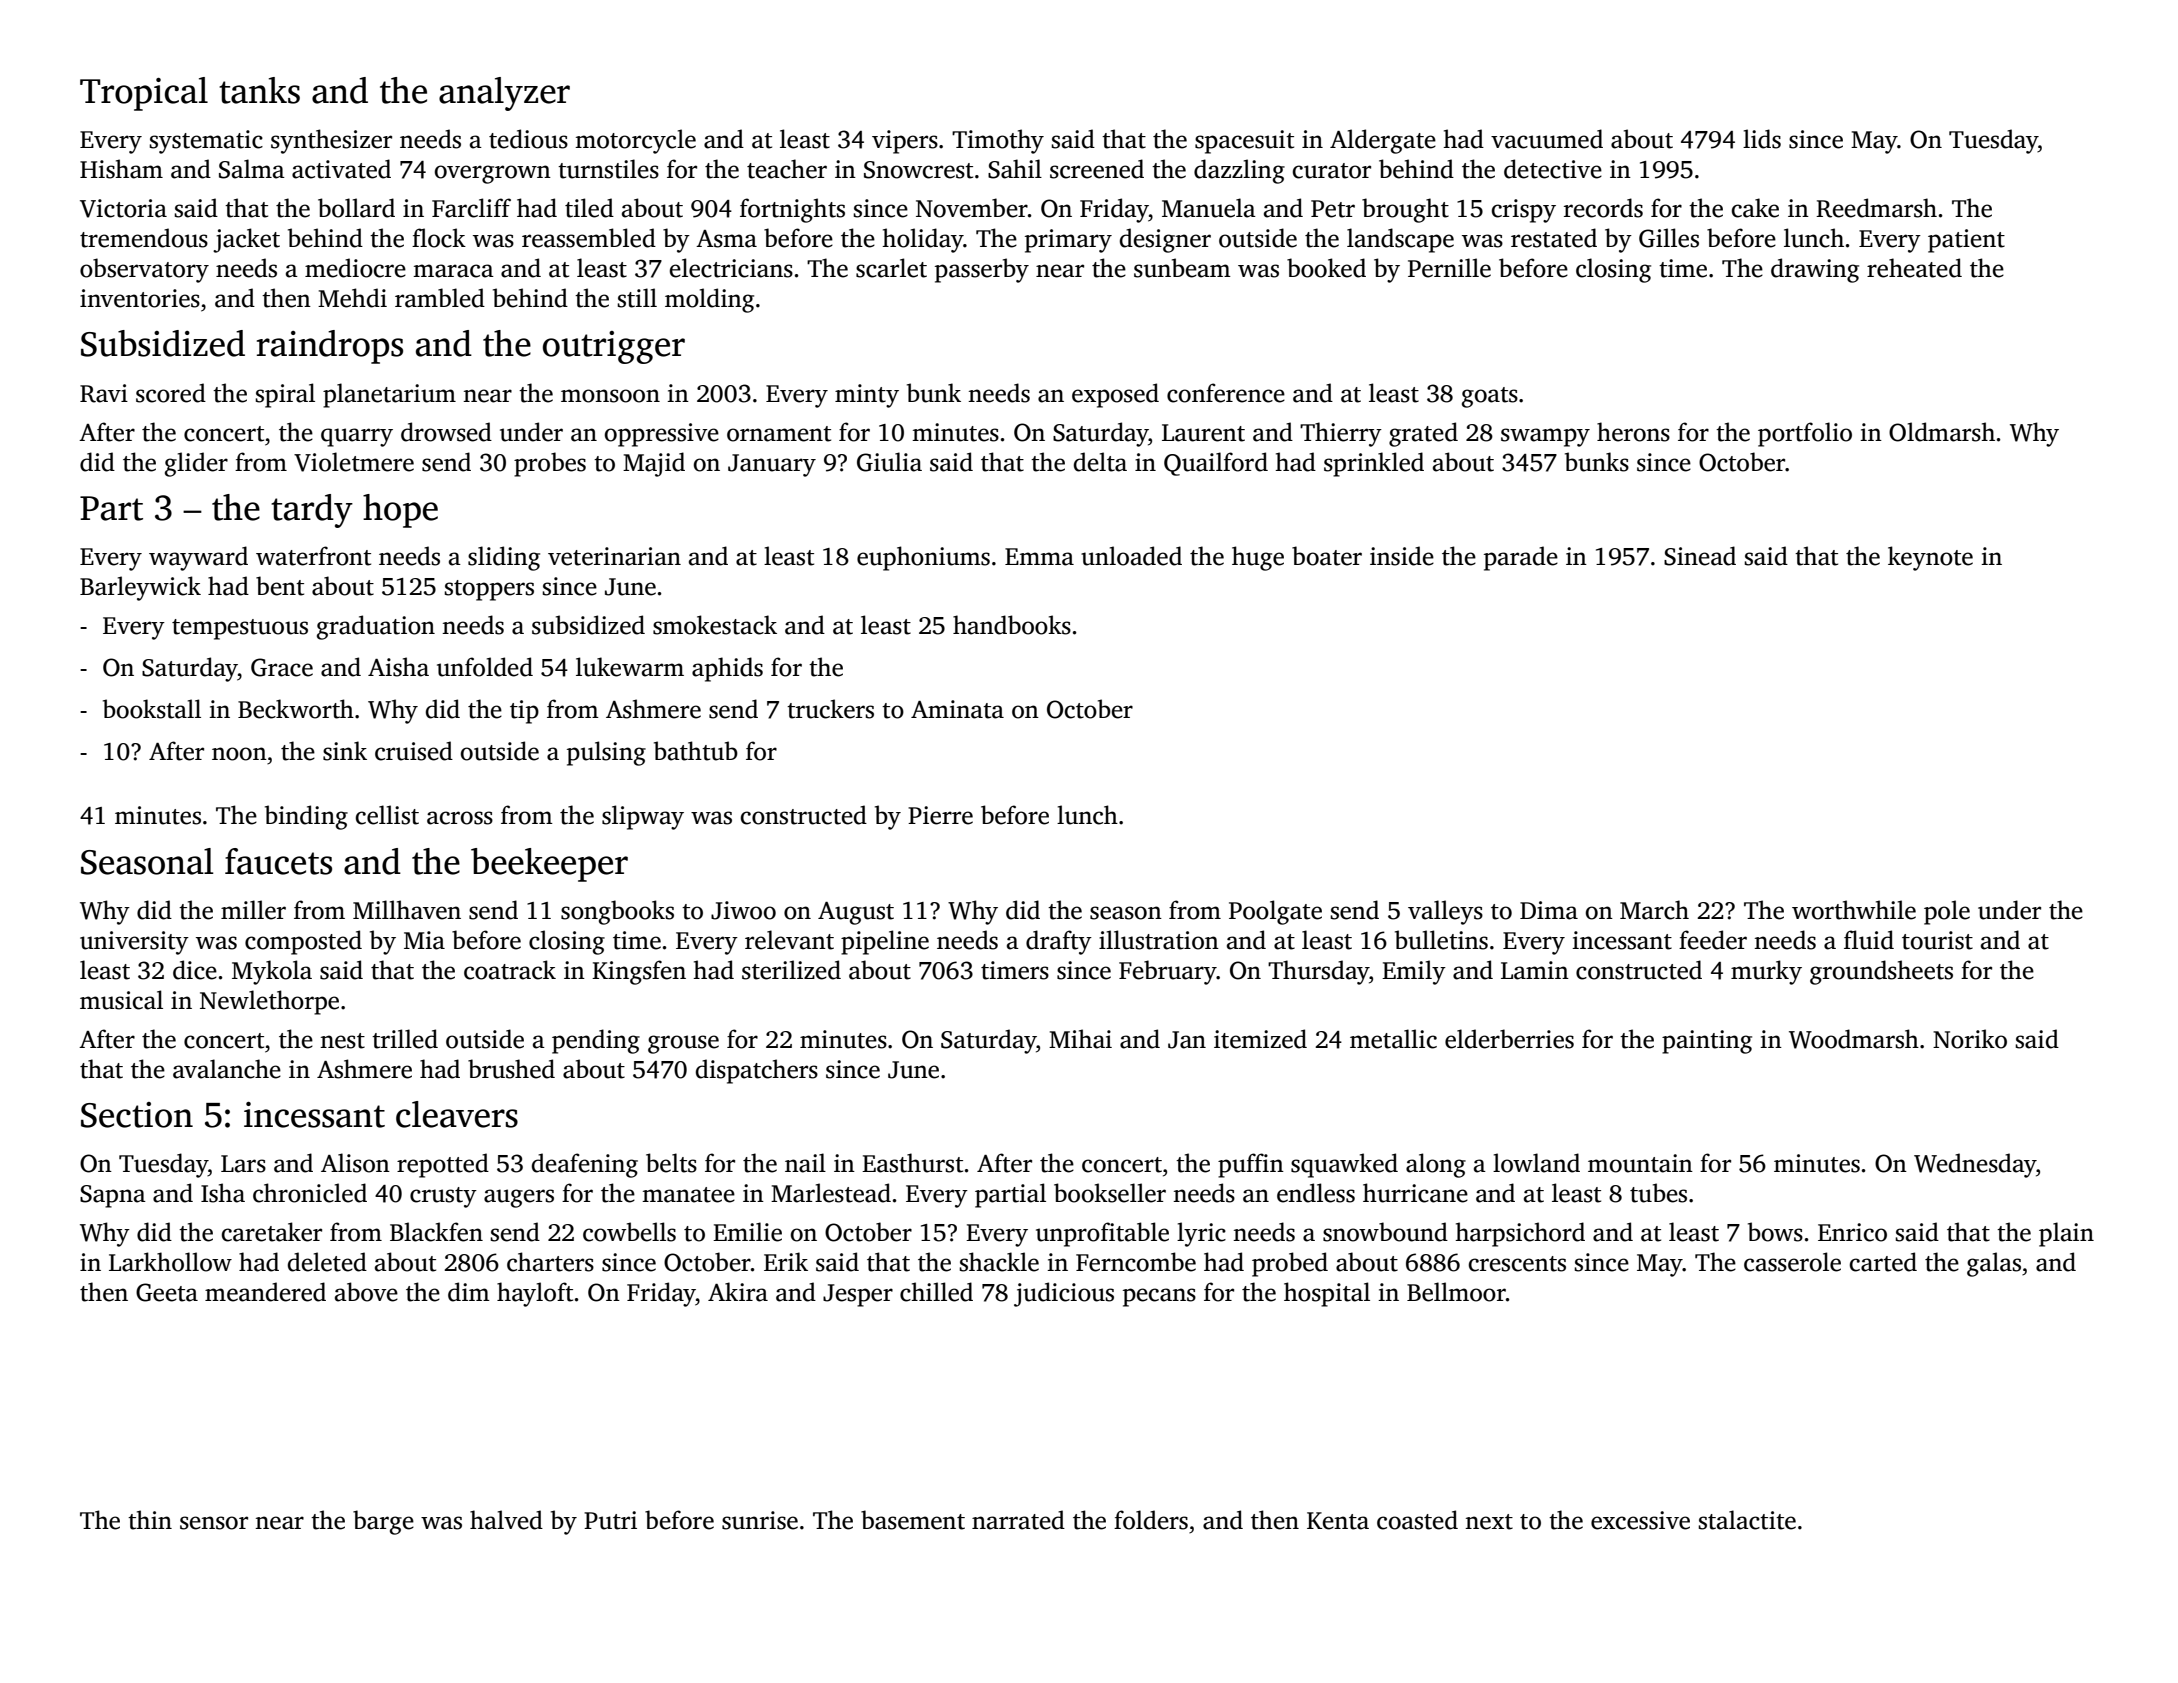 The width and height of the screenshot is (2178, 1683). Describe the element at coordinates (113, 1196) in the screenshot. I see `Sapna` at that location.
